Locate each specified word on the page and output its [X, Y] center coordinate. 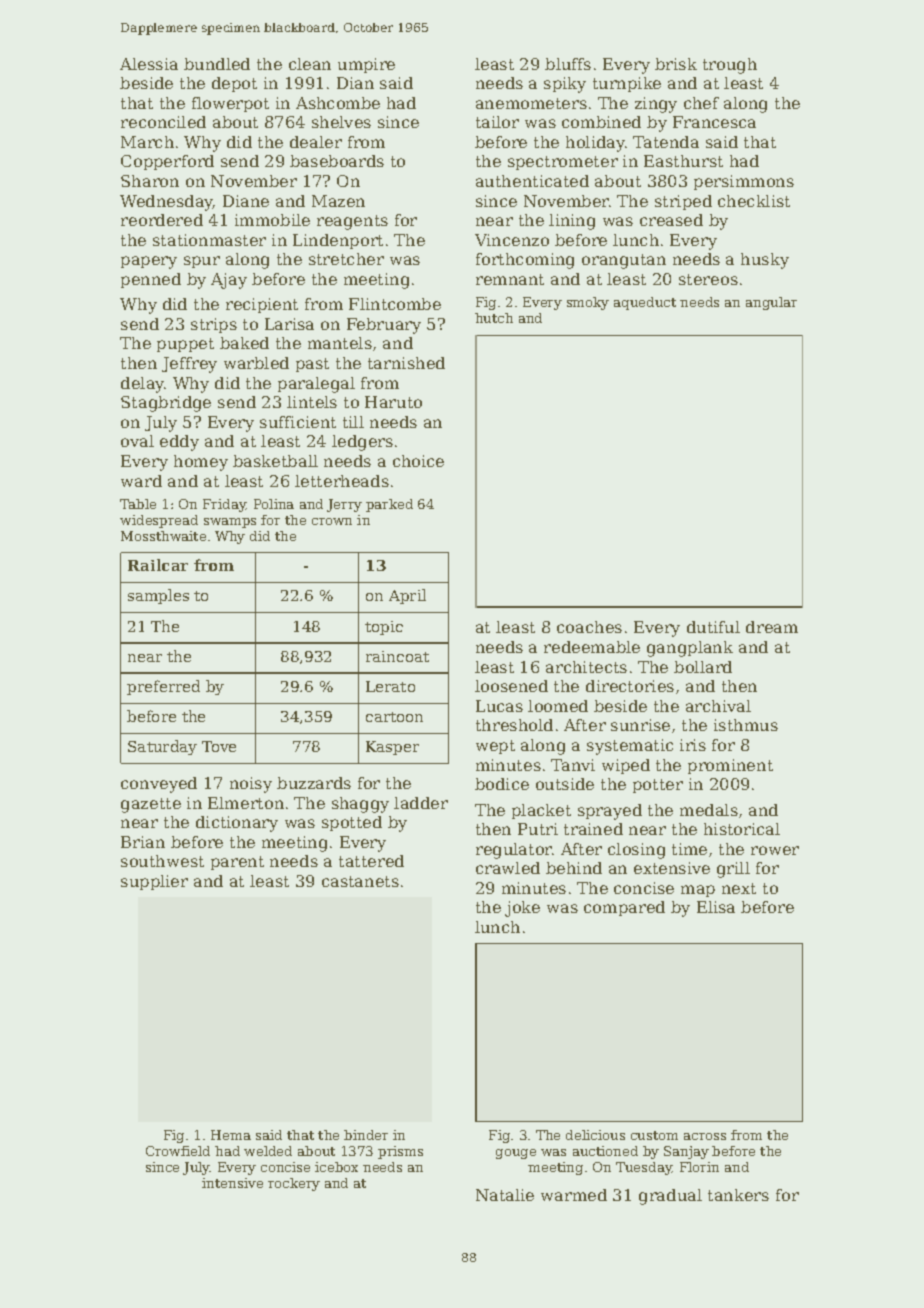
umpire [366, 65]
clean [310, 64]
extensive [672, 868]
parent [237, 863]
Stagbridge [166, 404]
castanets [360, 881]
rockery [294, 1184]
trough [730, 66]
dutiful [713, 627]
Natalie [505, 1195]
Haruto [393, 402]
